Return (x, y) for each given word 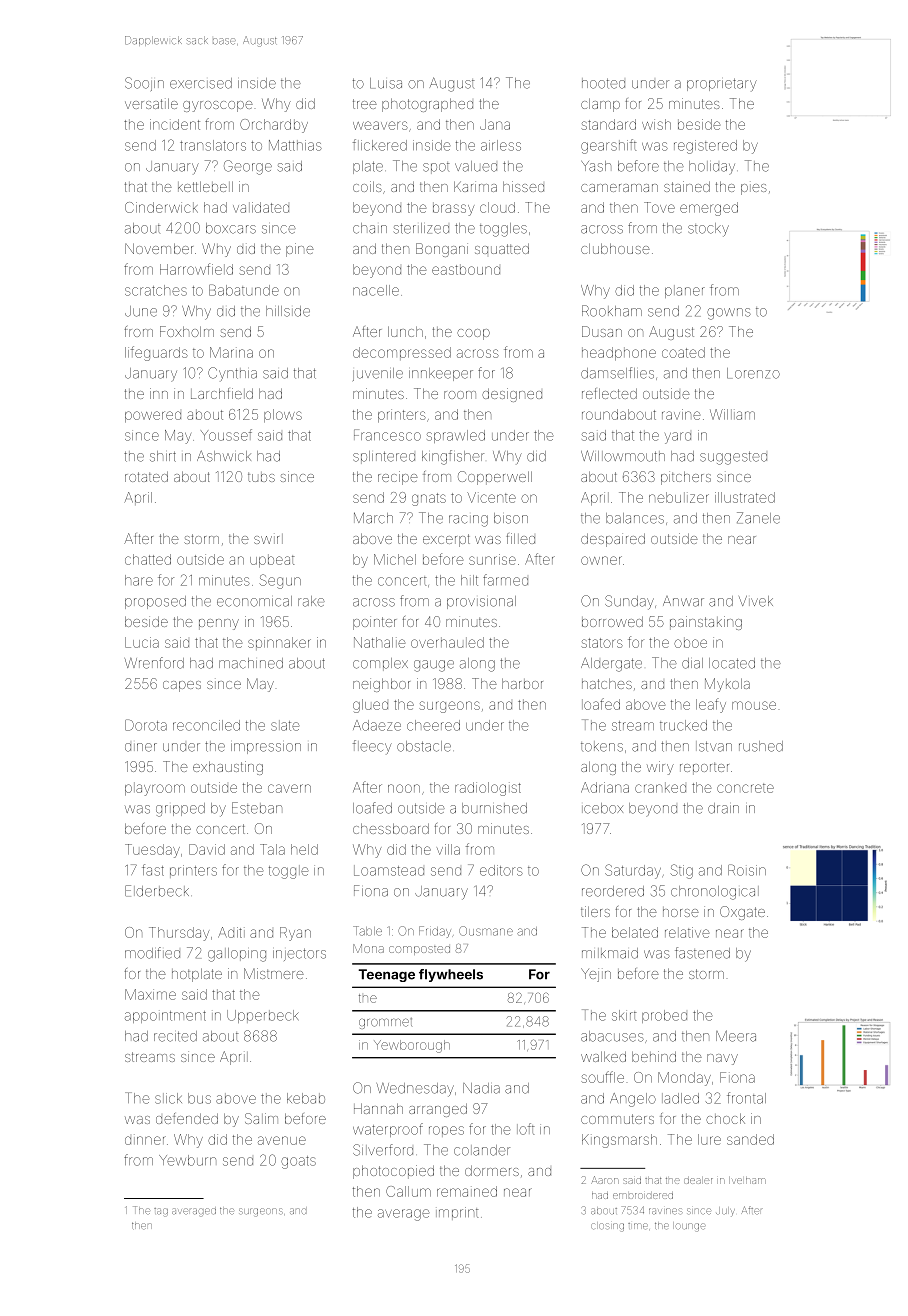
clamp (600, 105)
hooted (603, 83)
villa (448, 849)
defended (187, 1118)
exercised (201, 83)
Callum (408, 1191)
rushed (761, 746)
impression (266, 748)
